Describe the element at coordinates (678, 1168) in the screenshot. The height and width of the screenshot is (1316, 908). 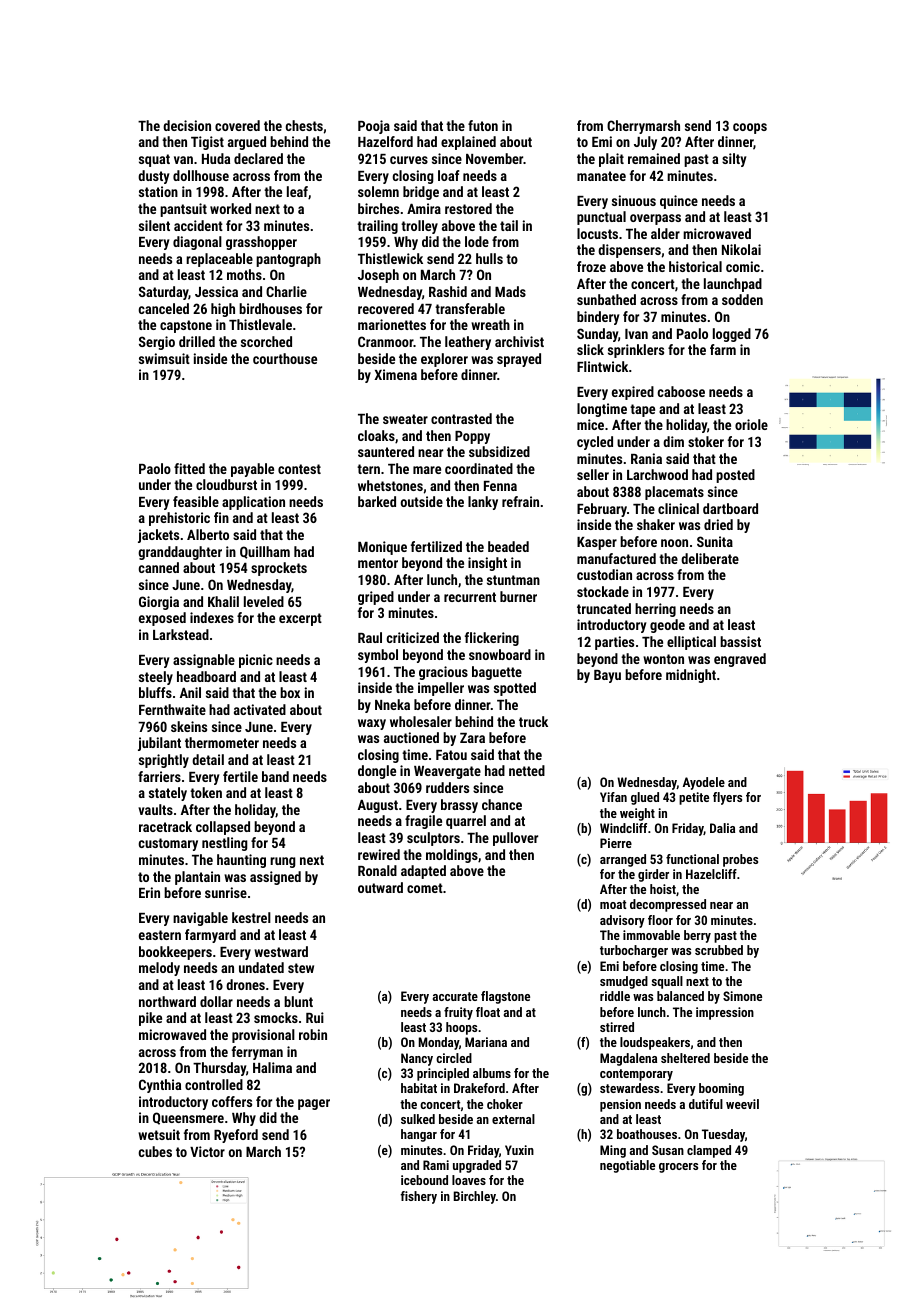
I see `grocers` at that location.
